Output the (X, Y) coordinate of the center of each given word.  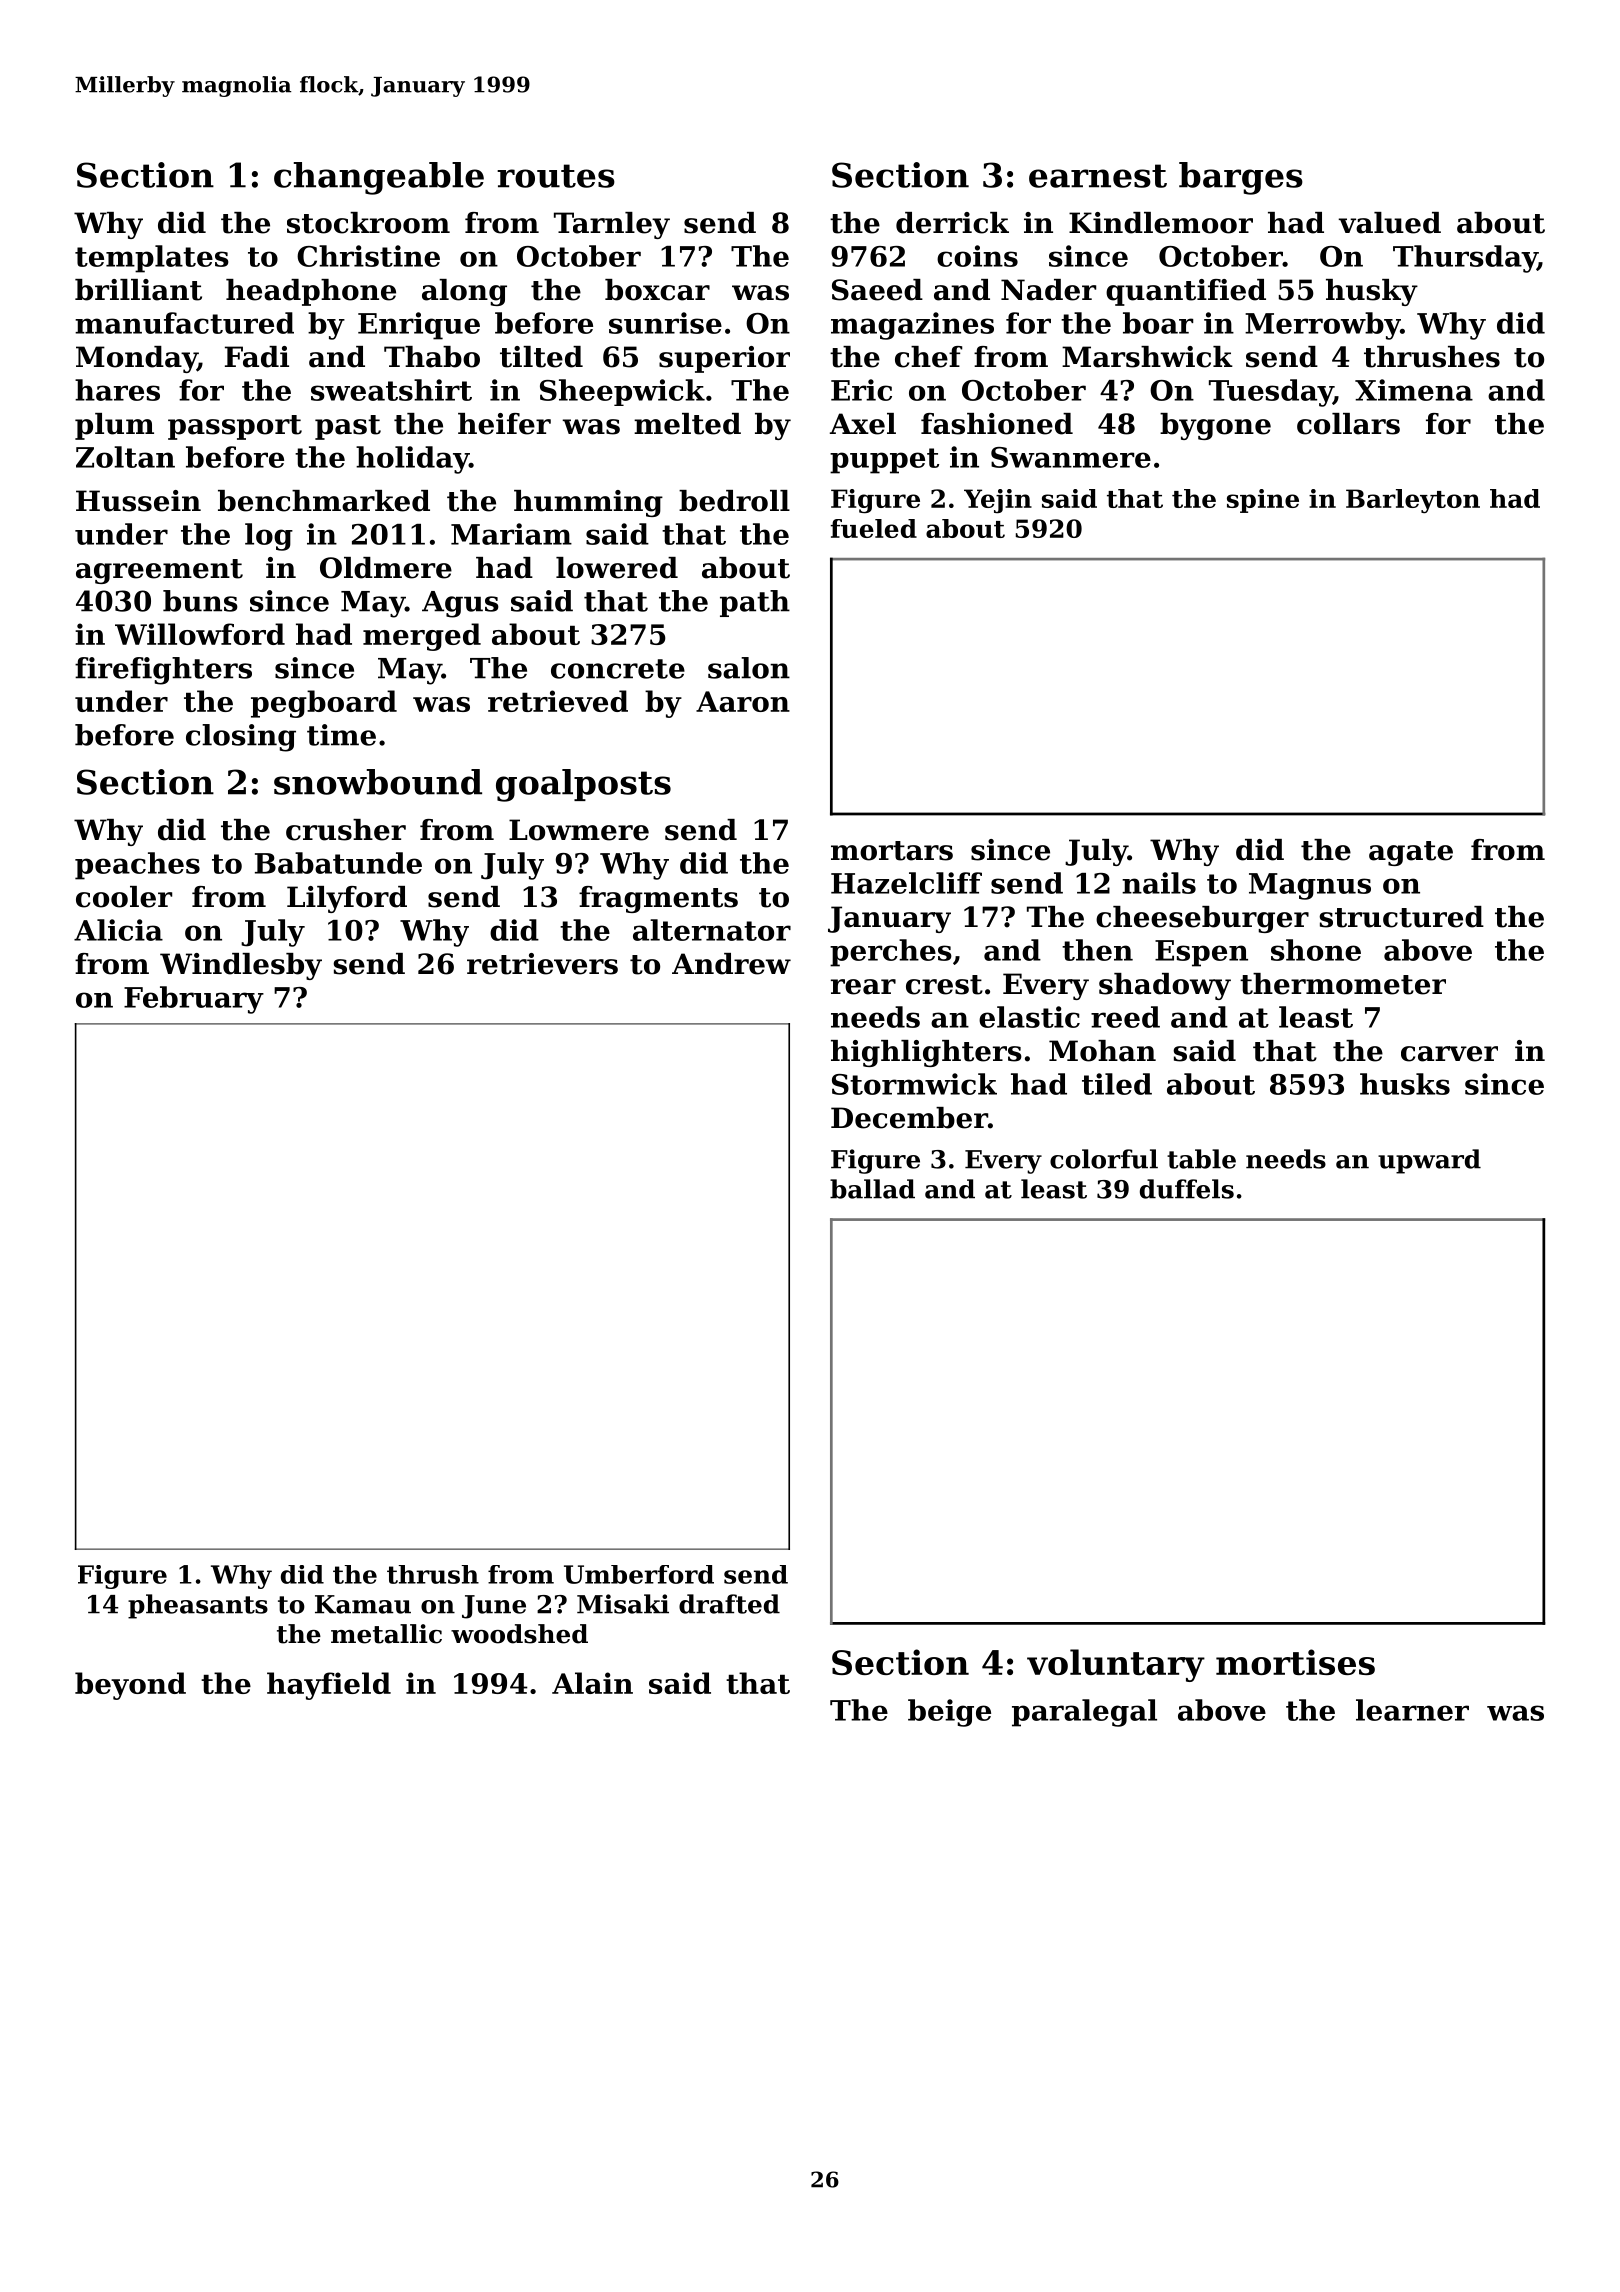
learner (1412, 1710)
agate (1411, 853)
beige (949, 1713)
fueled (874, 528)
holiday (412, 460)
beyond (130, 1686)
